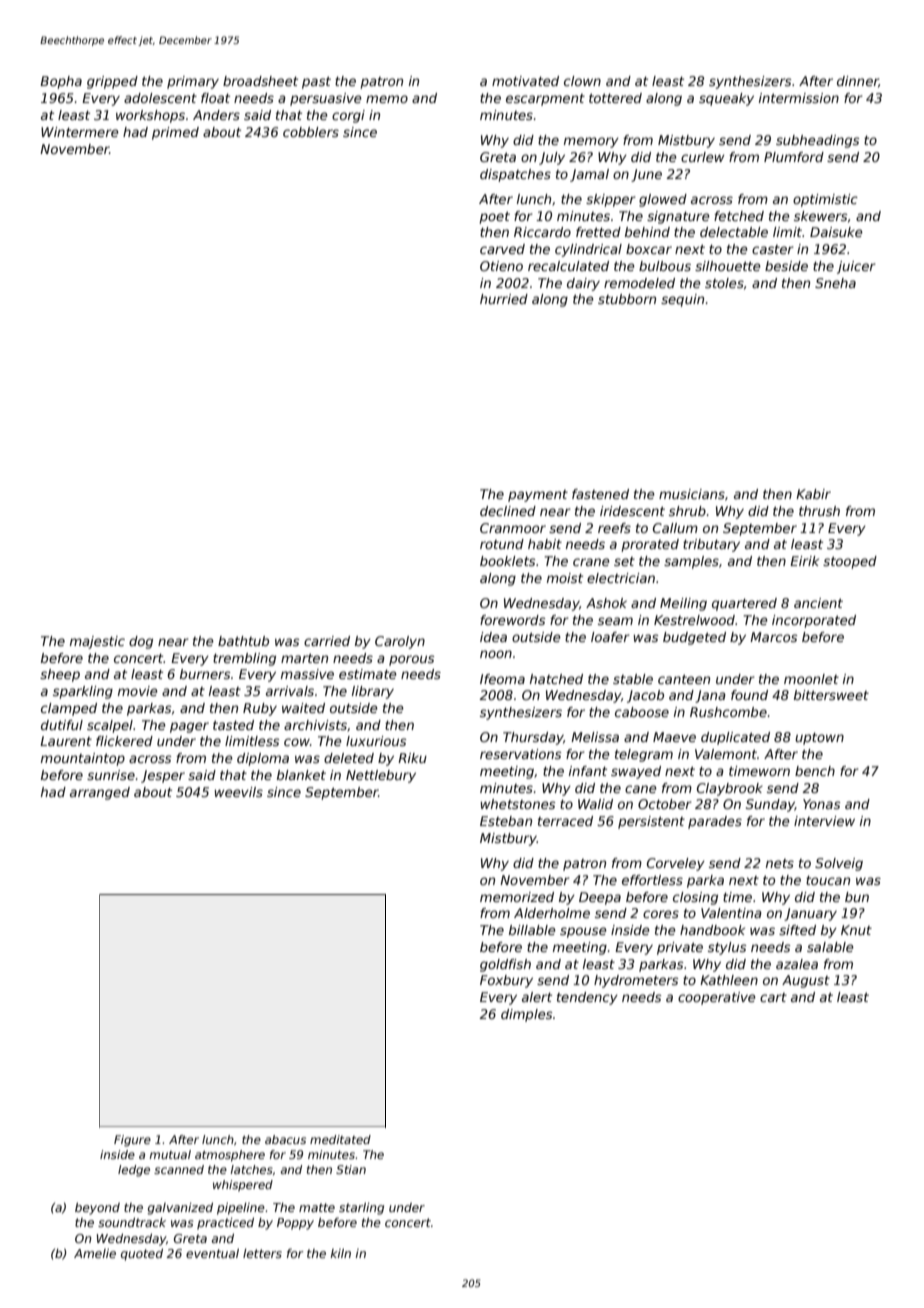  What do you see at coordinates (513, 528) in the page?
I see `Cranmoor` at bounding box center [513, 528].
